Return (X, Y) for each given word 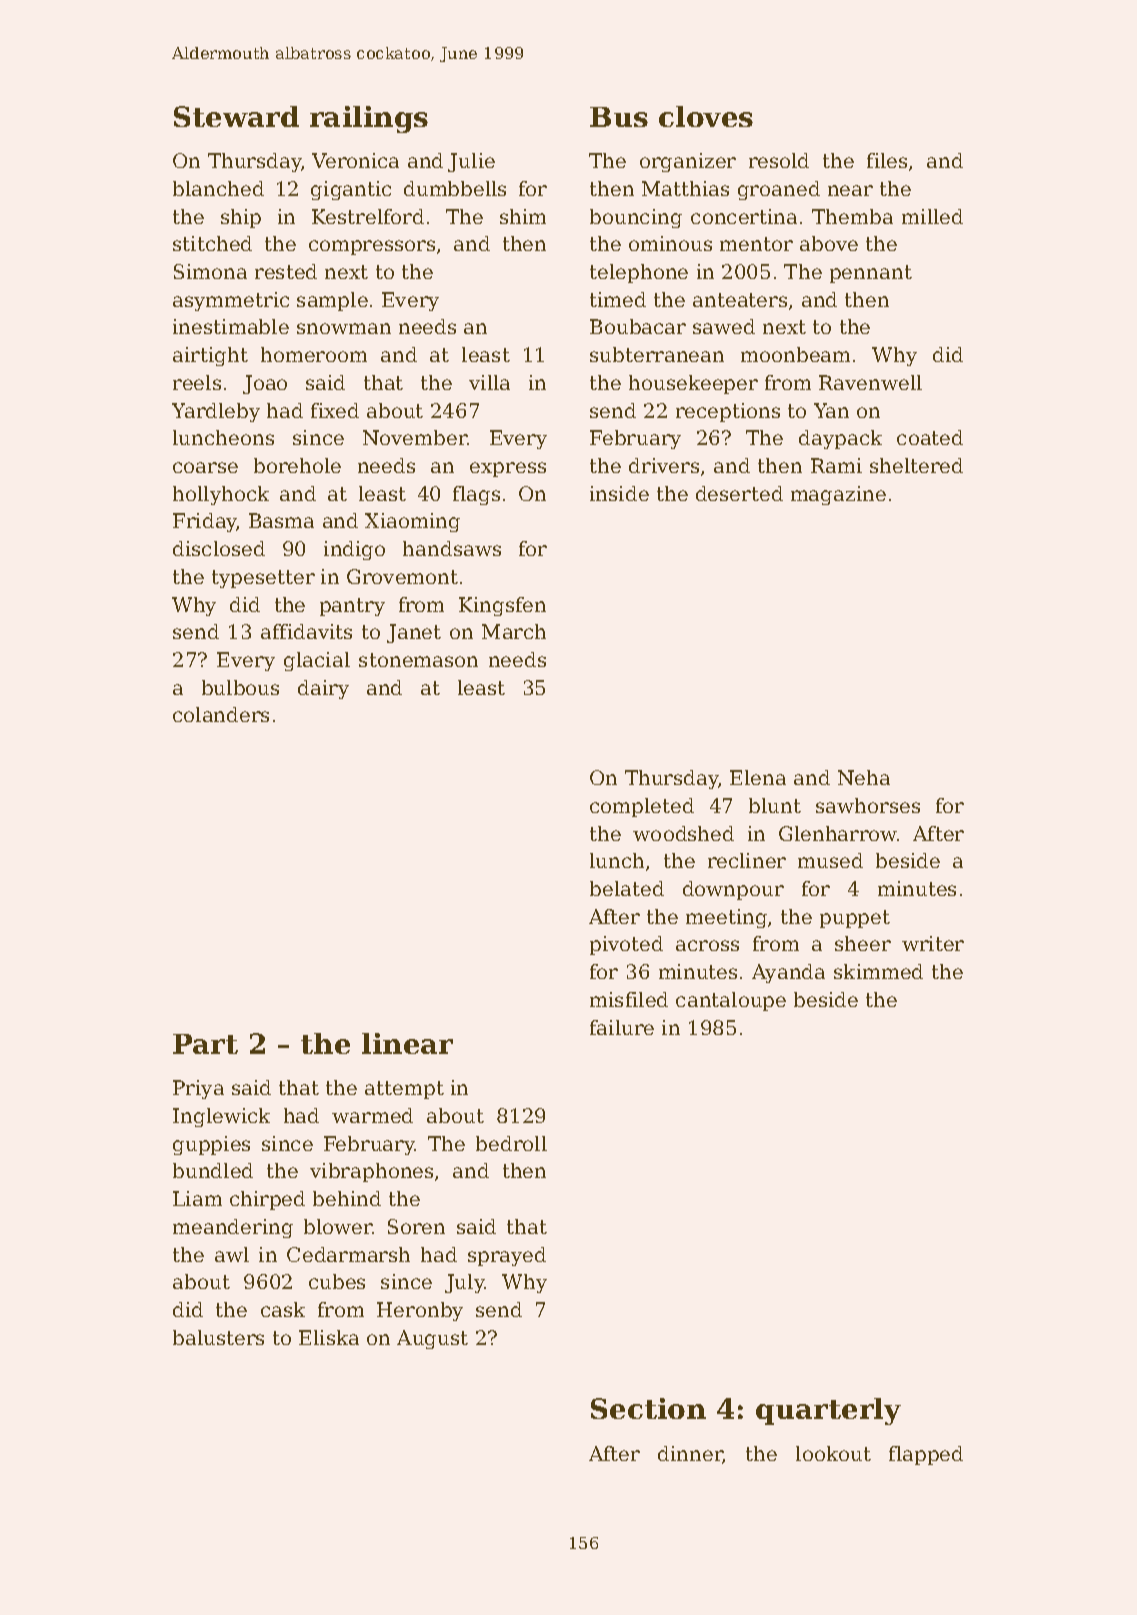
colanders (221, 714)
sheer (863, 943)
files (887, 160)
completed (642, 807)
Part (205, 1044)
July (465, 1283)
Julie (471, 162)
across (707, 945)
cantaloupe (731, 1001)
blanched (218, 188)
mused (830, 860)
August (432, 1339)
